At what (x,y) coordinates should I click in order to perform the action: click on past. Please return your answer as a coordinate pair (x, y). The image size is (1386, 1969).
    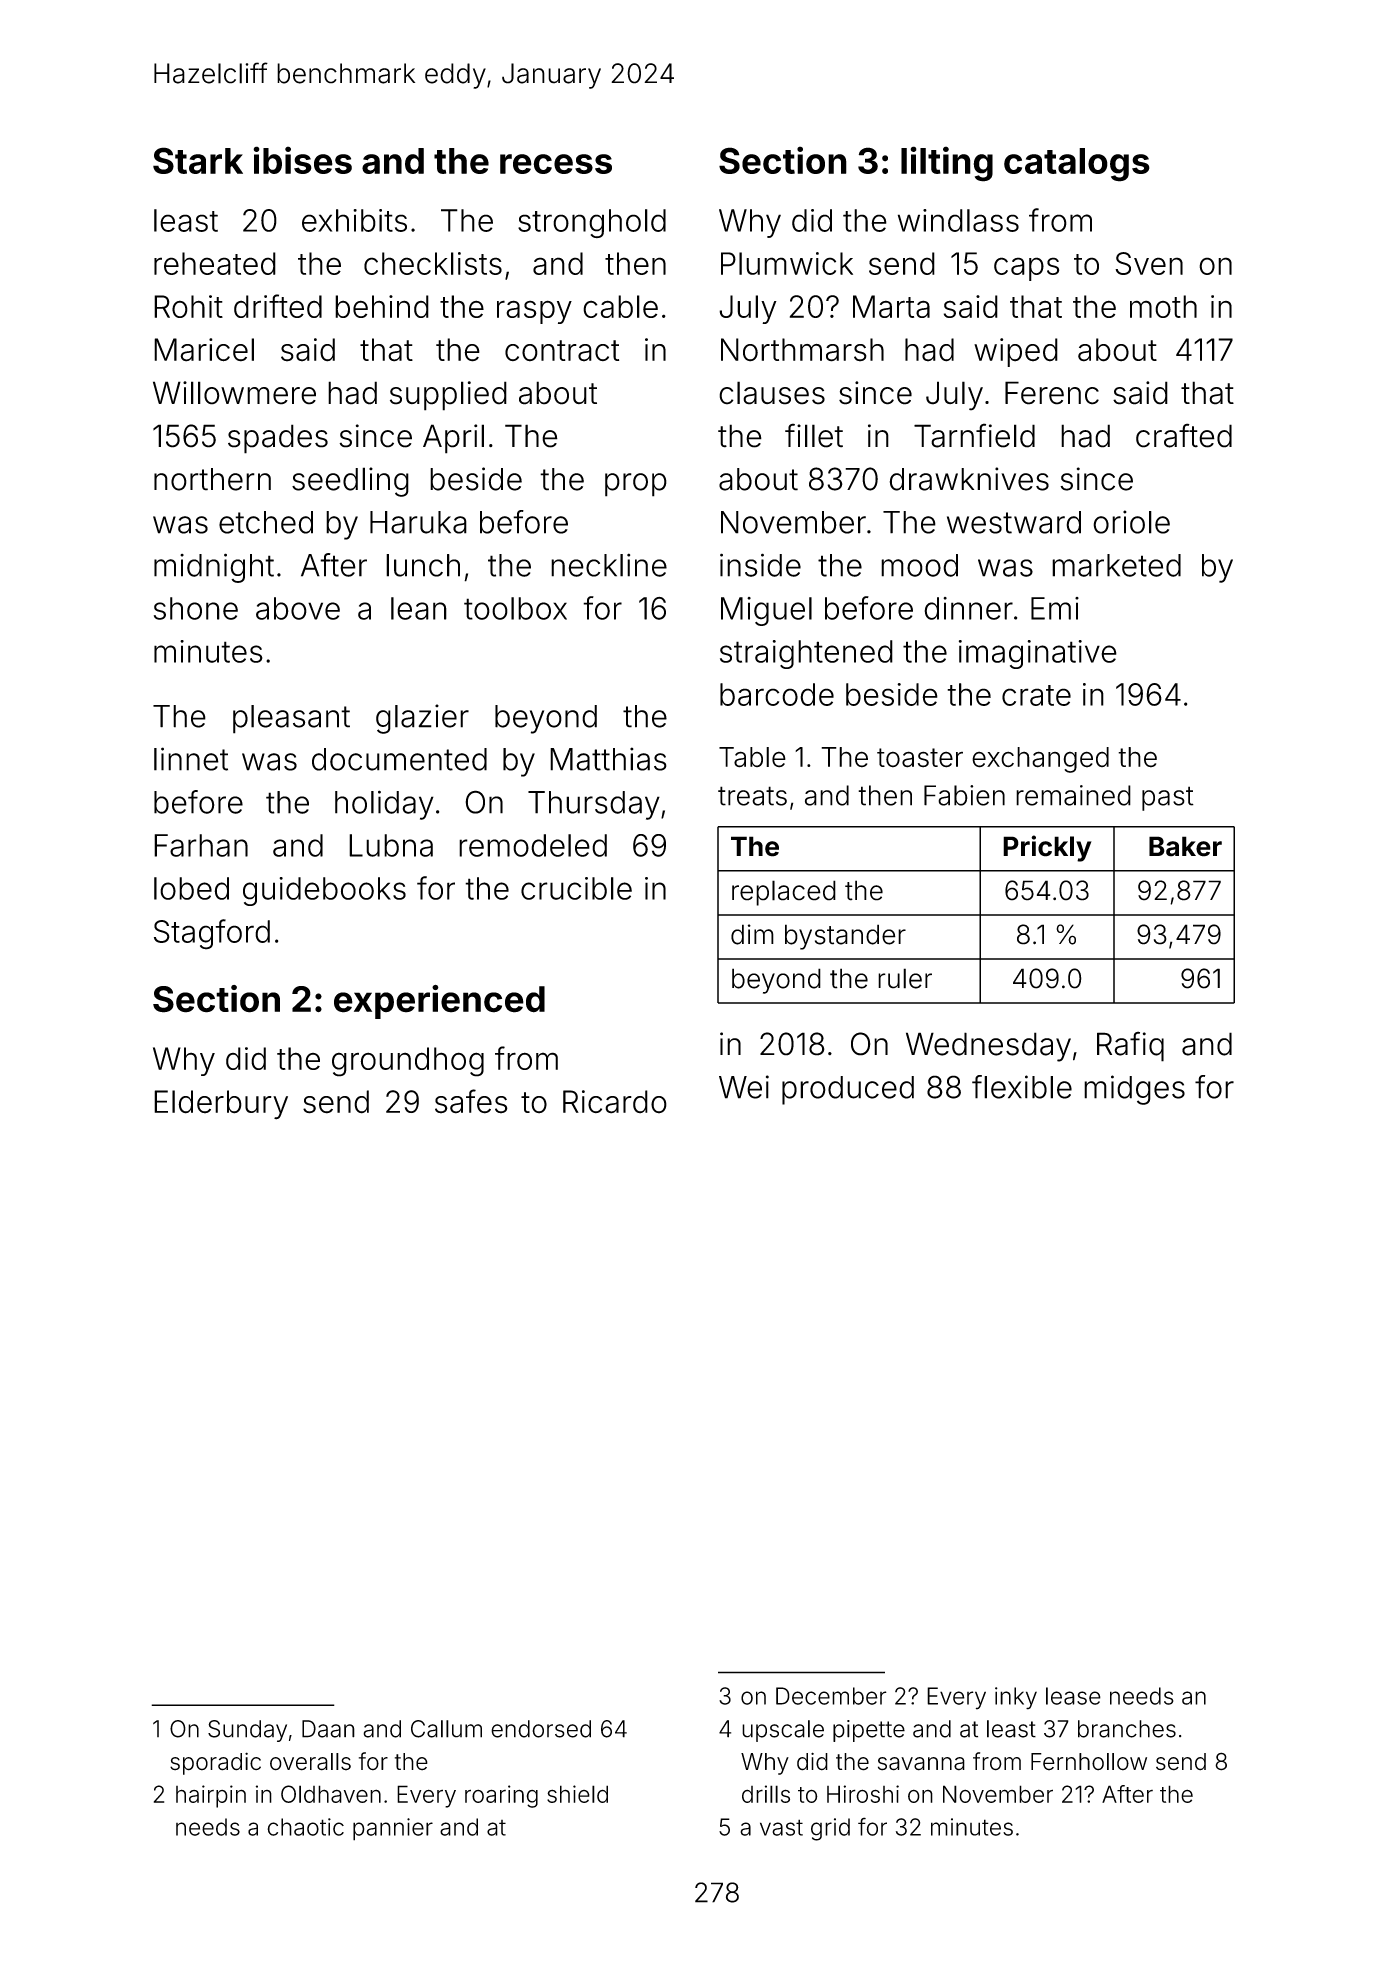
    Looking at the image, I should click on (1168, 798).
